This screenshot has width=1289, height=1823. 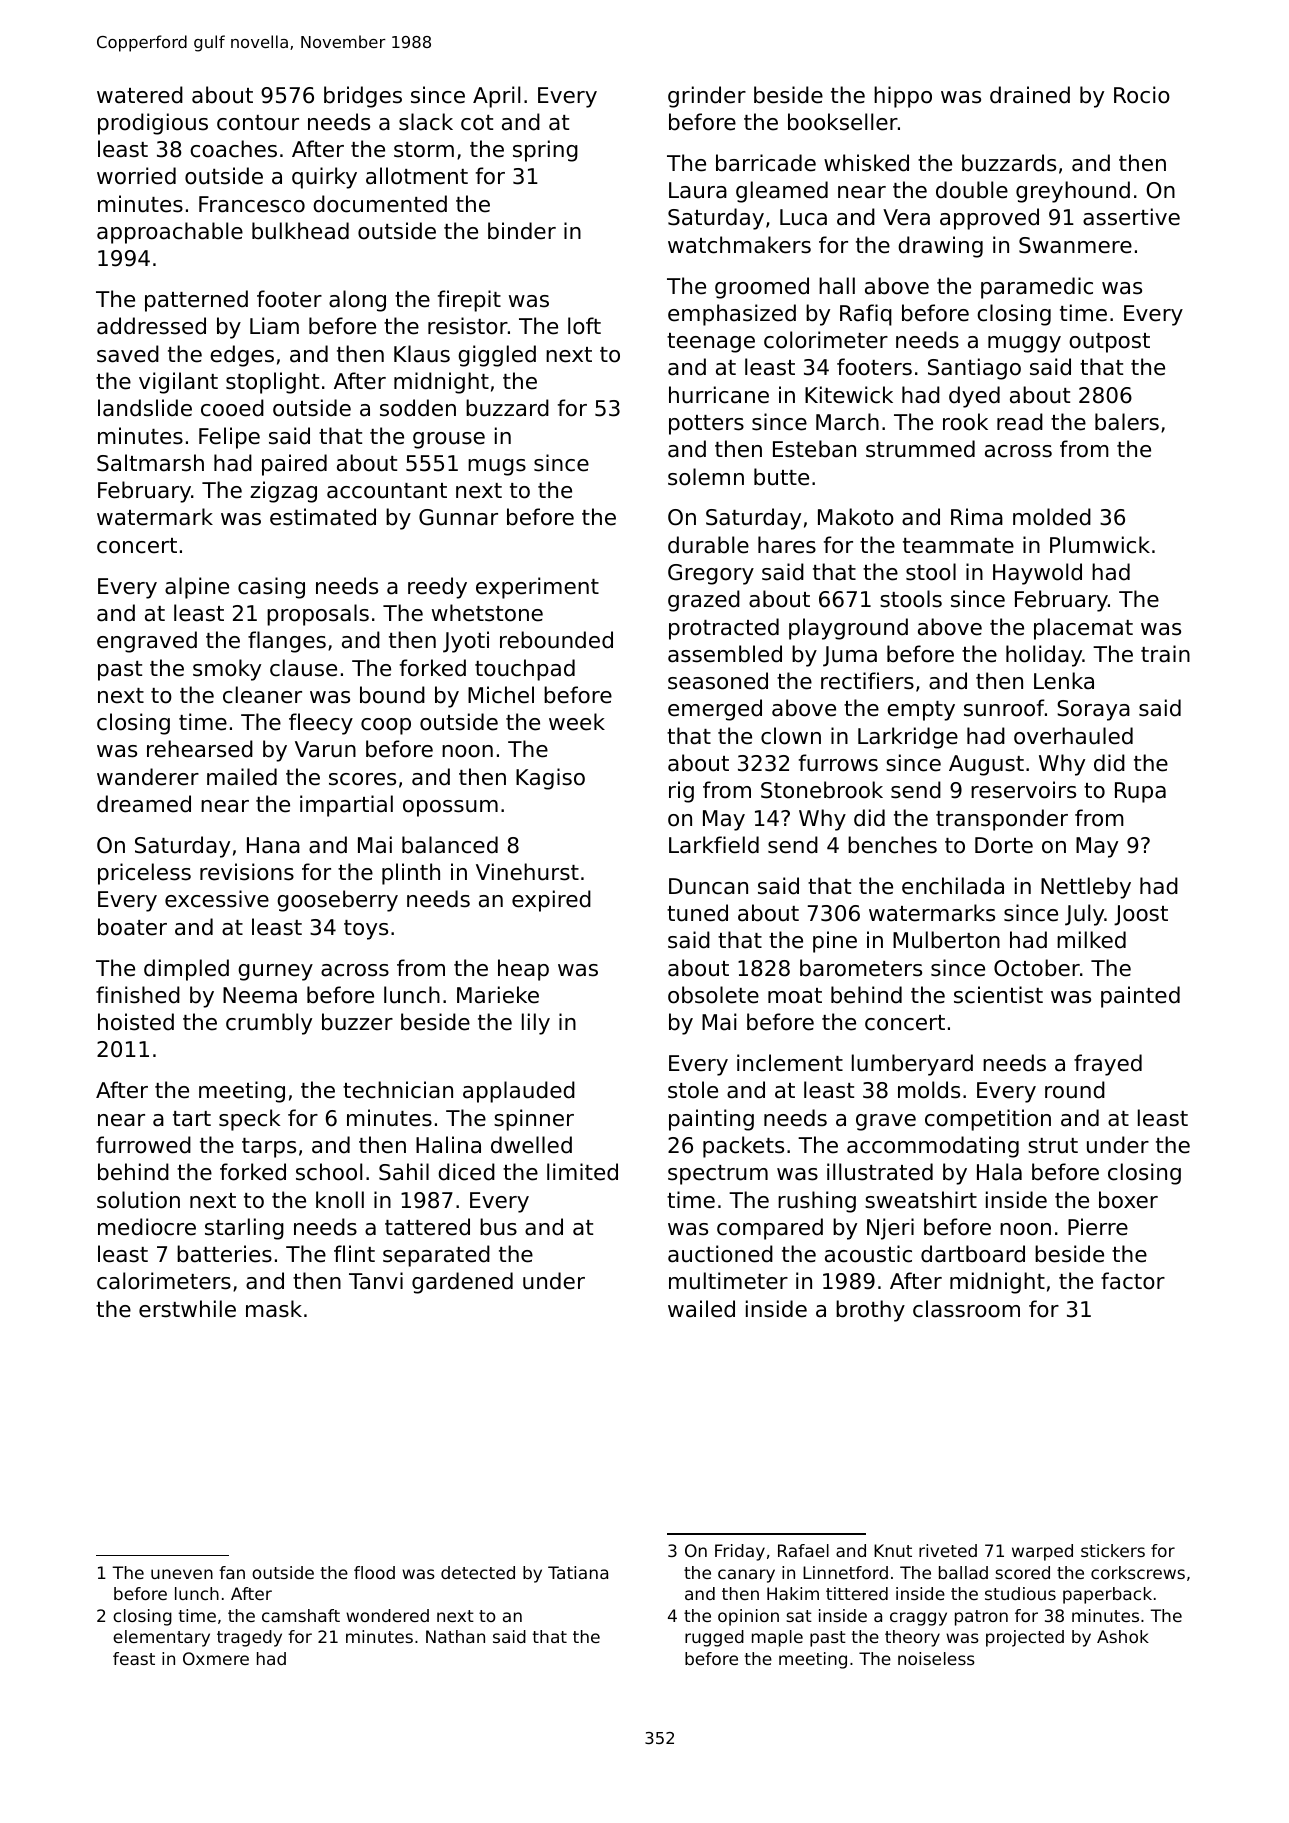 I want to click on heap, so click(x=523, y=970).
